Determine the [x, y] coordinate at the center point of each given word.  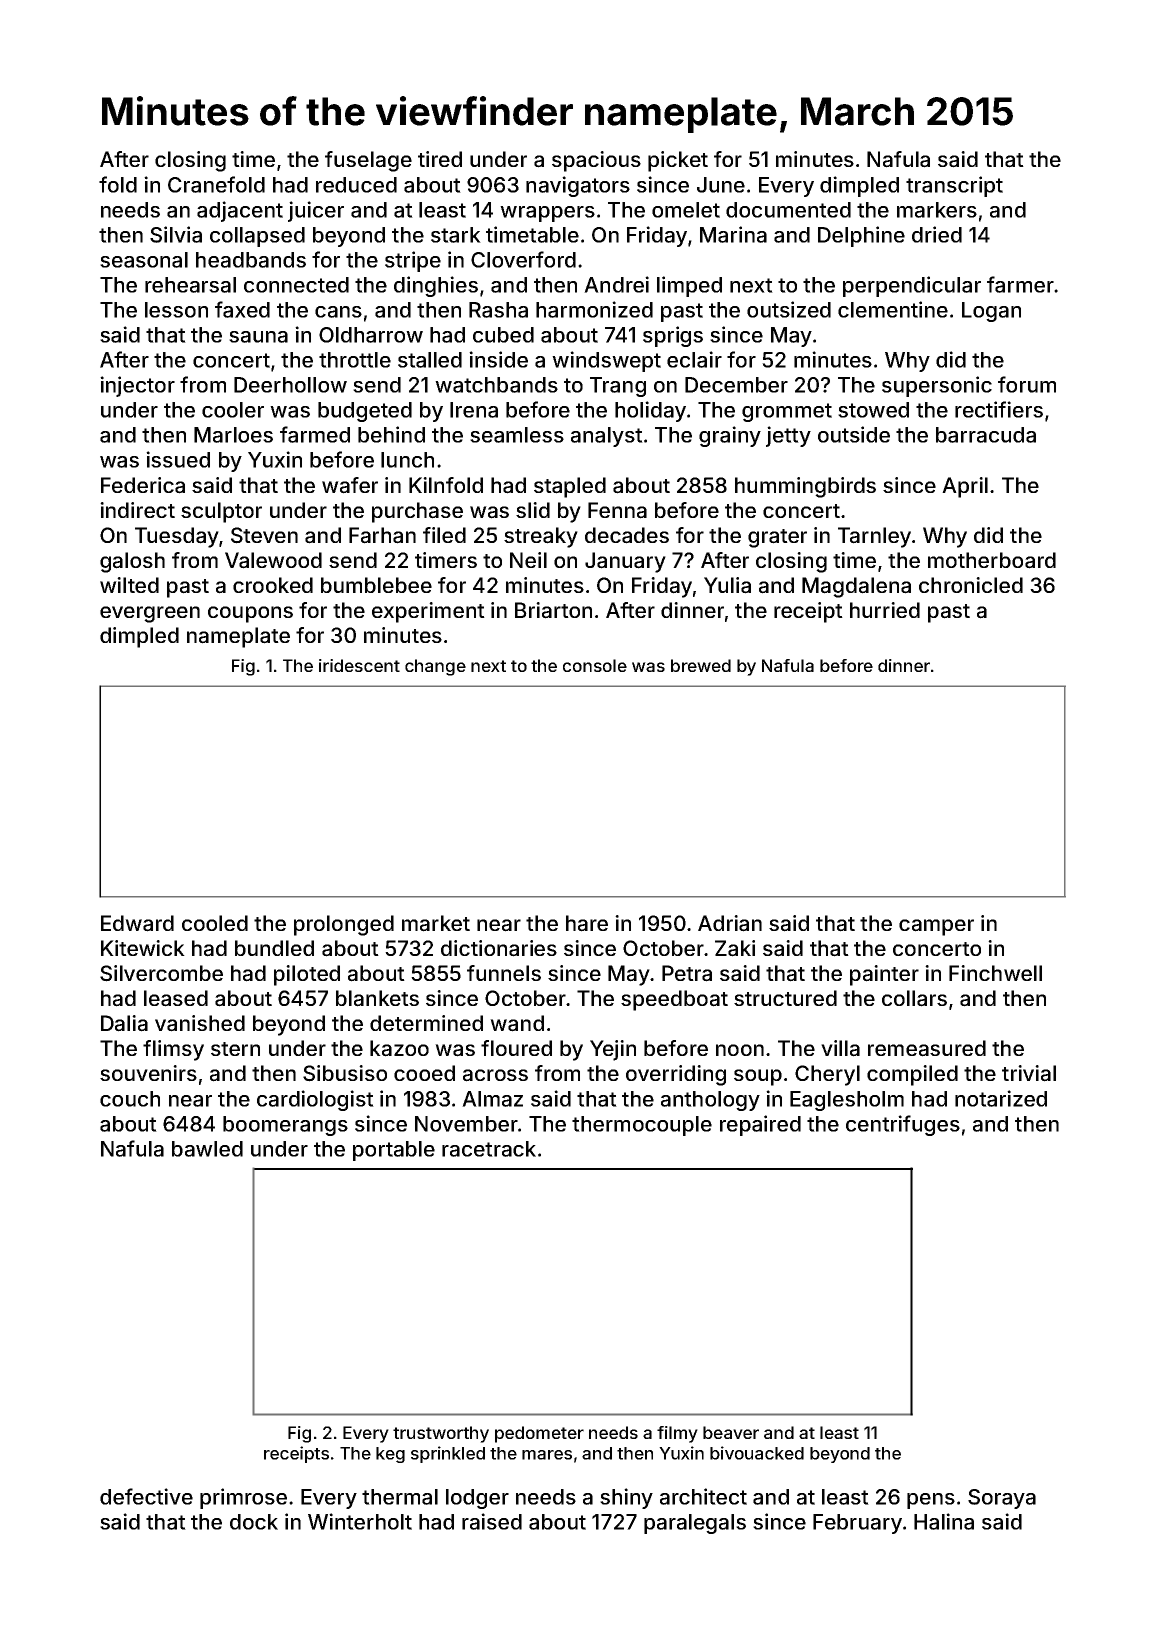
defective [146, 1496]
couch [130, 1099]
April [965, 487]
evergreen [150, 614]
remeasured [927, 1048]
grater [777, 538]
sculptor [221, 512]
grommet [787, 412]
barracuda [986, 435]
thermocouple [642, 1126]
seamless [517, 435]
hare [587, 923]
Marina [733, 234]
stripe [413, 261]
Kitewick [143, 948]
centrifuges [903, 1125]
